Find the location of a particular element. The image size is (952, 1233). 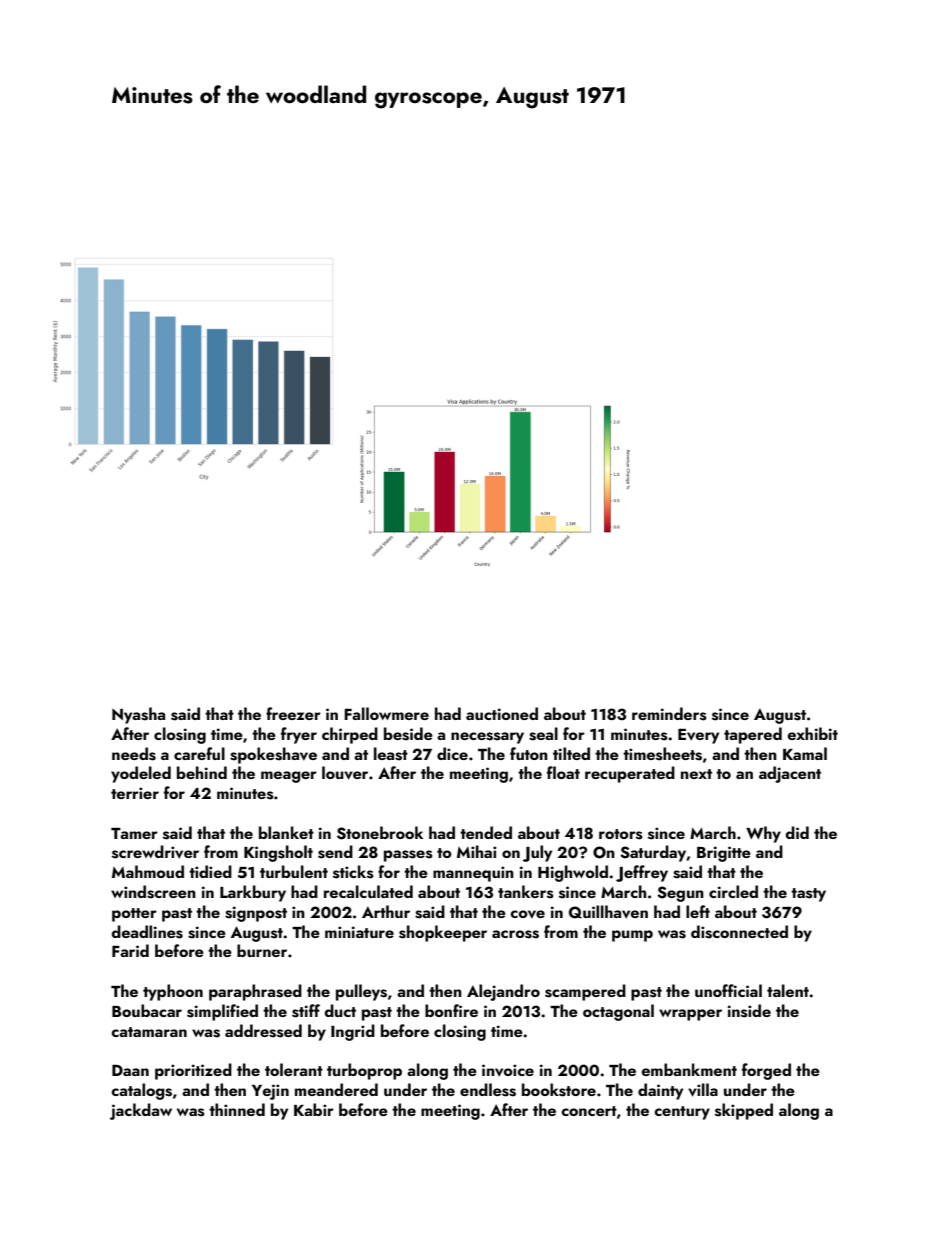

tolerant is located at coordinates (294, 1069).
